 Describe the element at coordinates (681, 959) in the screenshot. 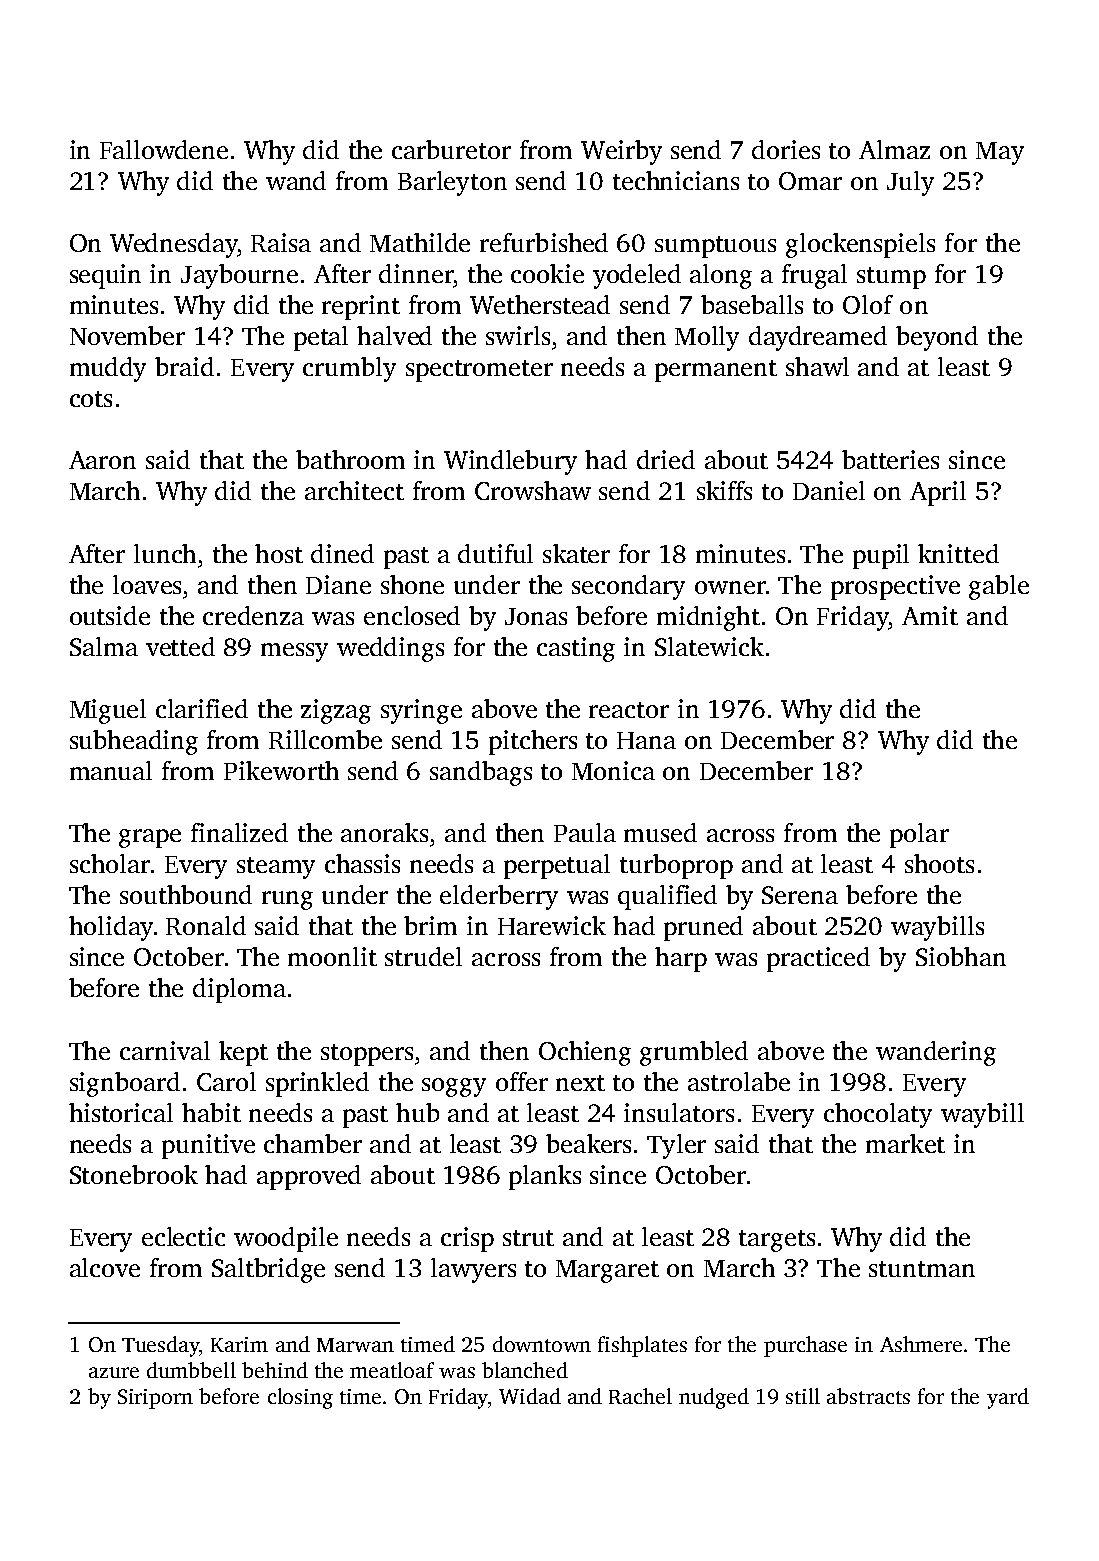

I see `harp` at that location.
